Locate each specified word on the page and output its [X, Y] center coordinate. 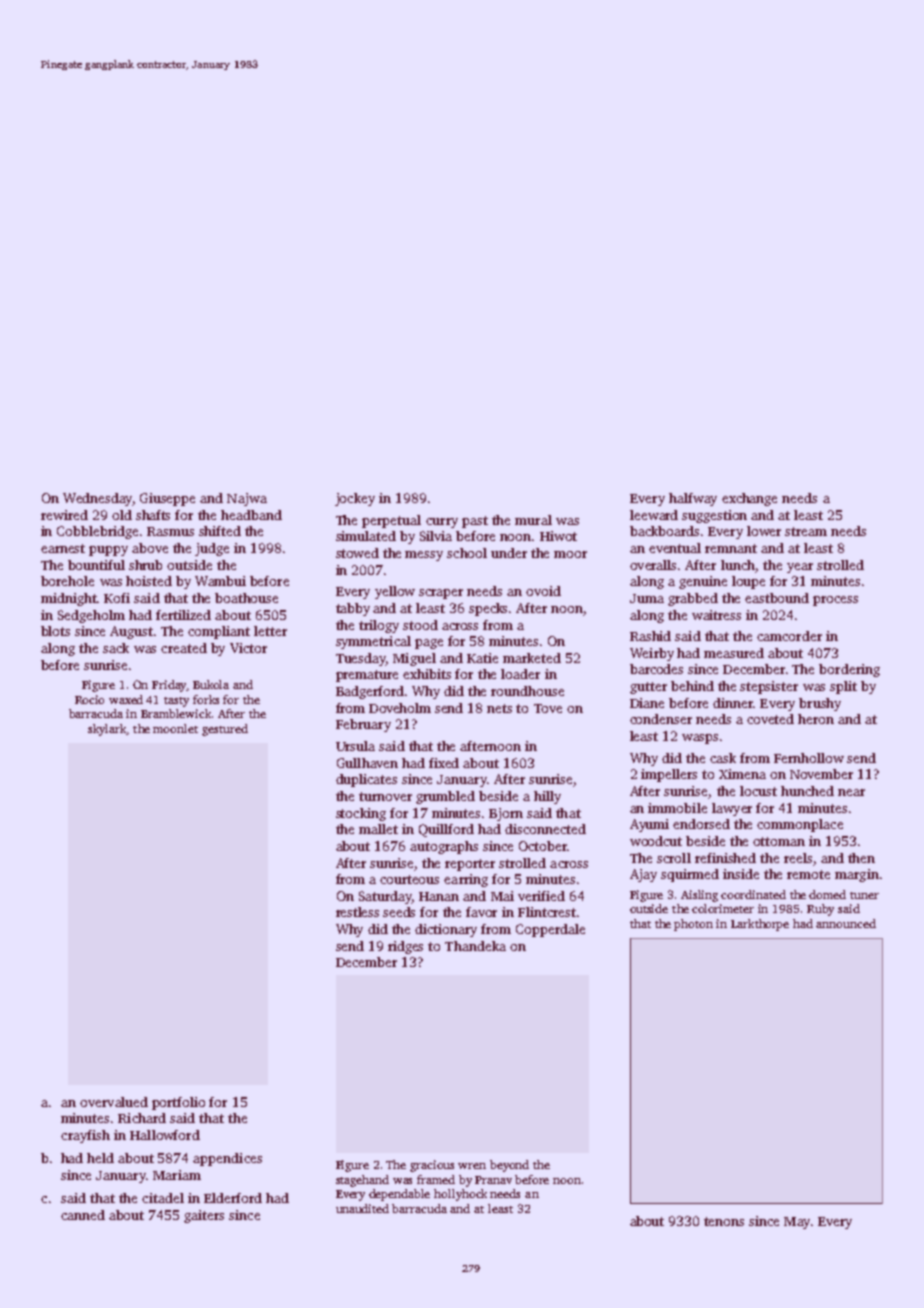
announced [846, 923]
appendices [227, 1159]
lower [764, 531]
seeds [399, 912]
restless [357, 912]
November [821, 774]
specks [488, 609]
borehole [67, 581]
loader [520, 674]
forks [206, 699]
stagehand [362, 1181]
